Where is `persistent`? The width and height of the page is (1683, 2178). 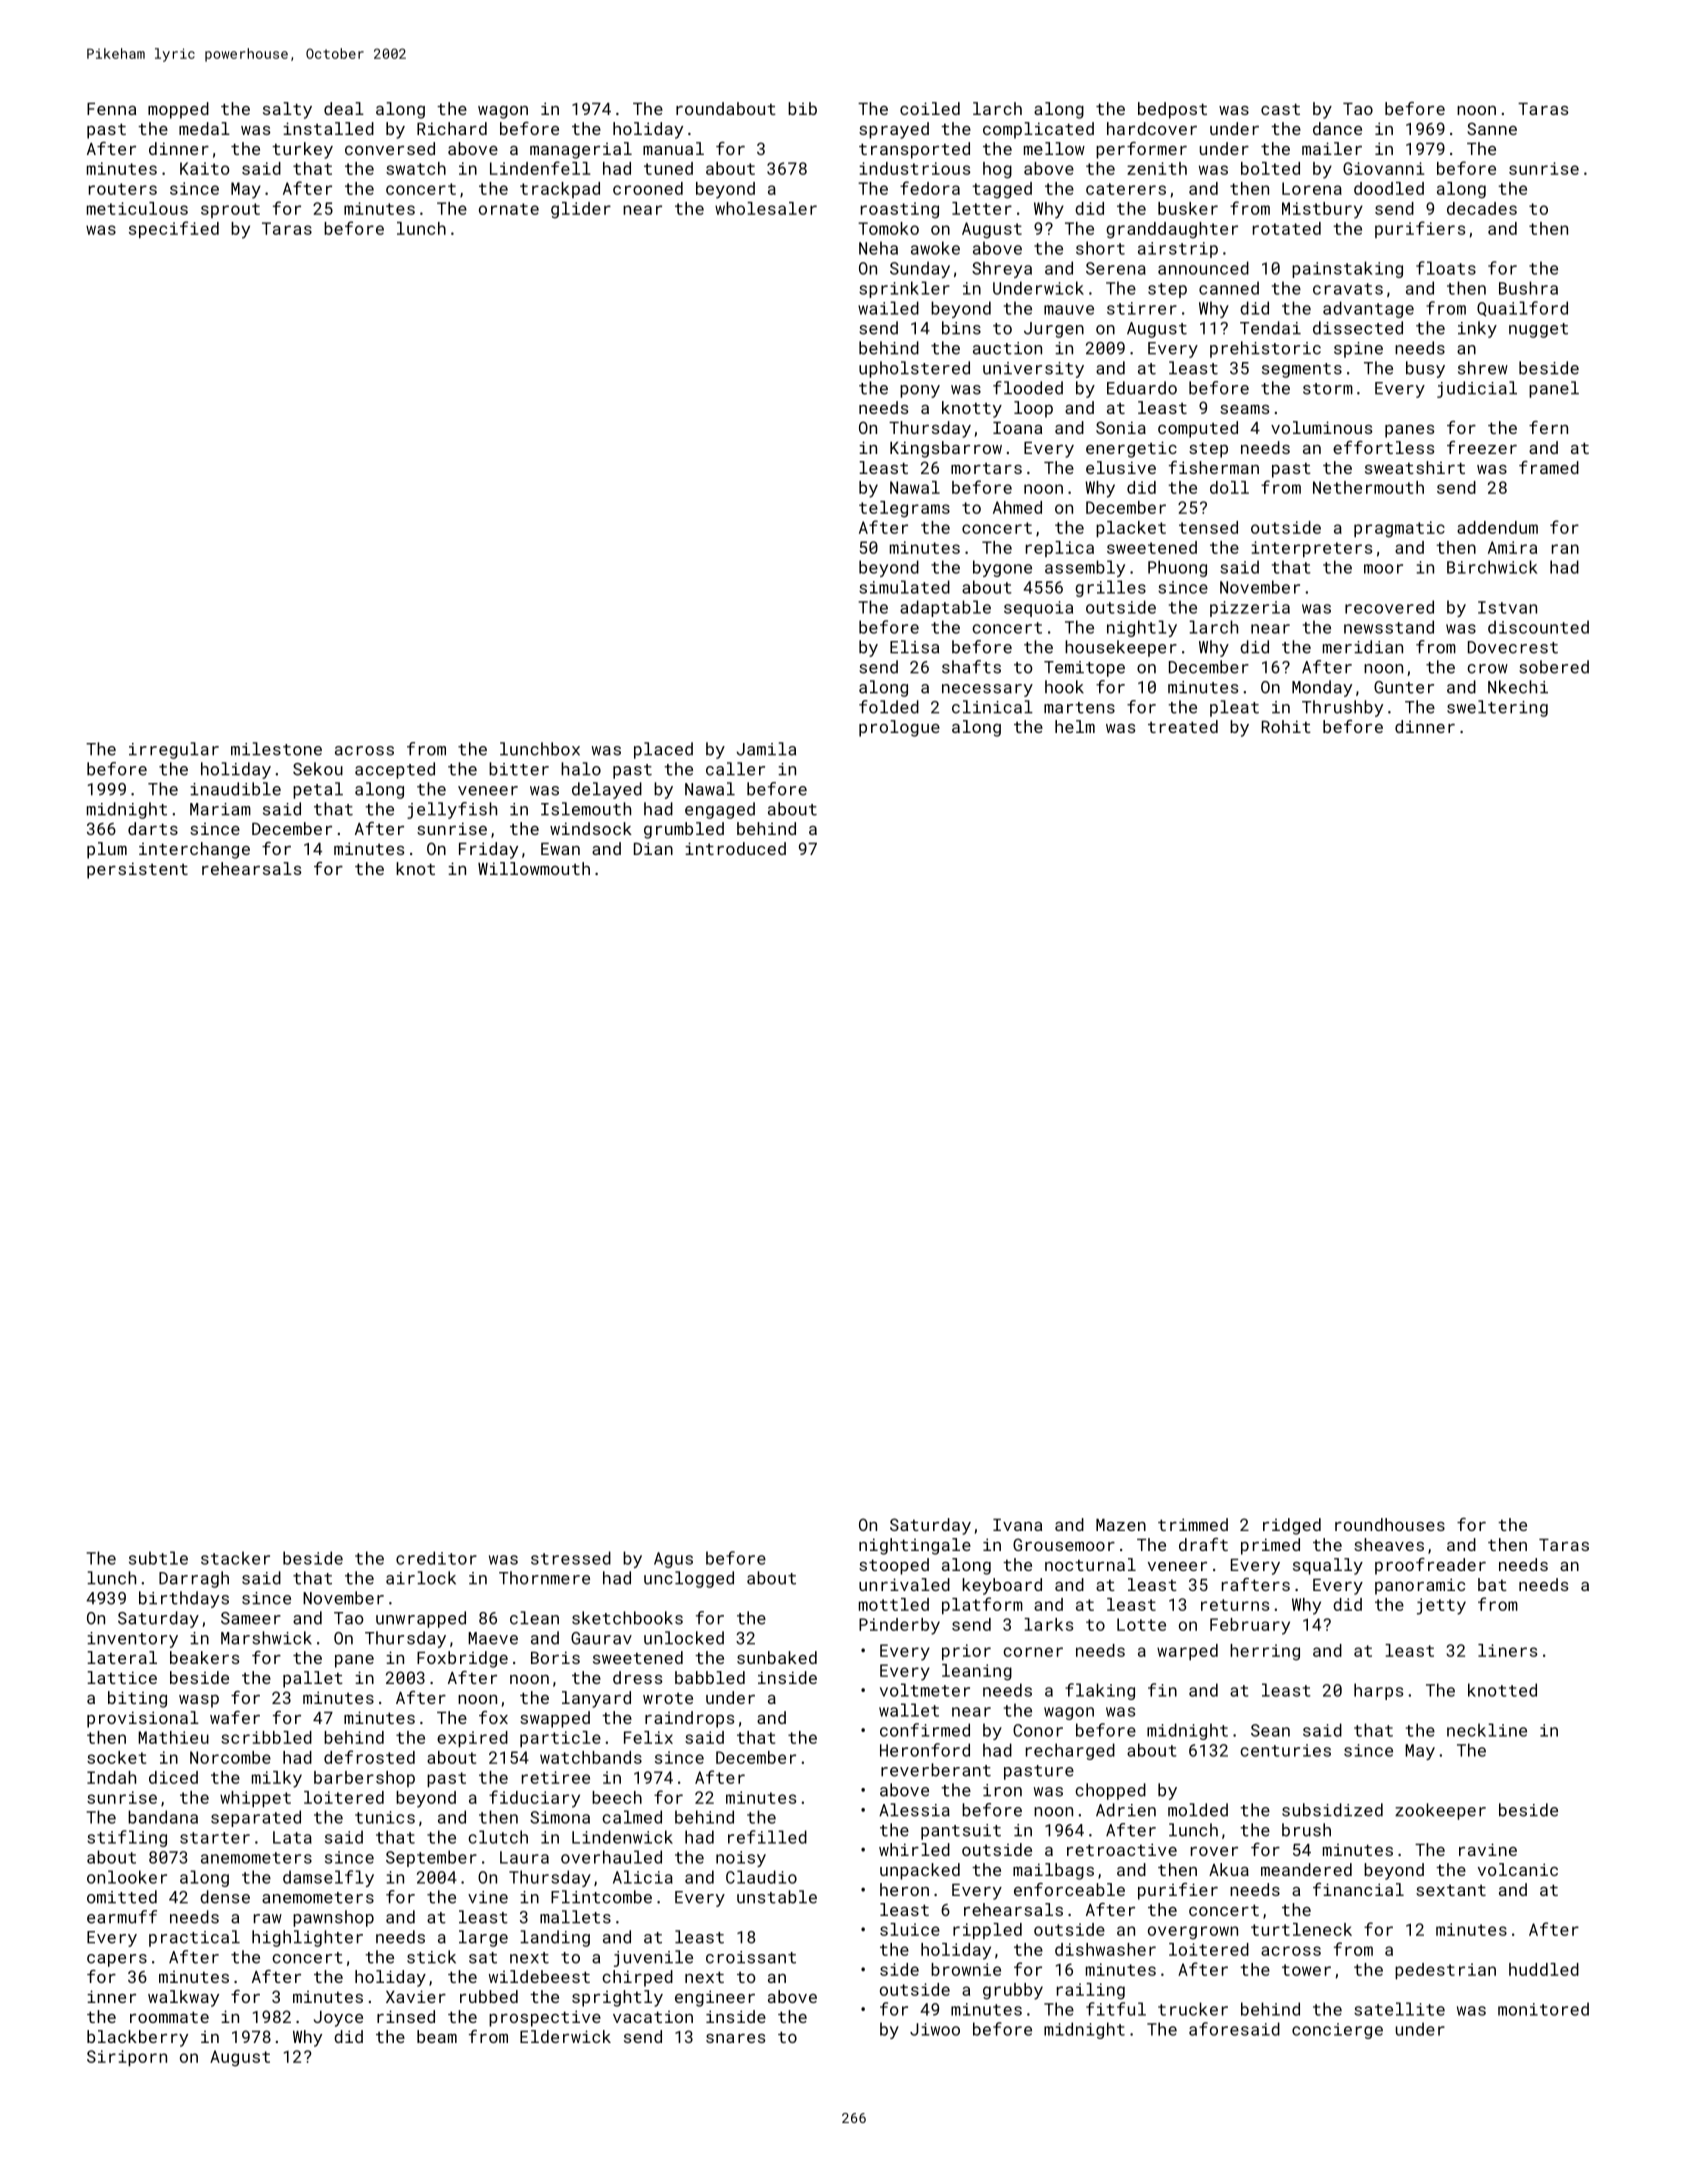 persistent is located at coordinates (137, 870).
